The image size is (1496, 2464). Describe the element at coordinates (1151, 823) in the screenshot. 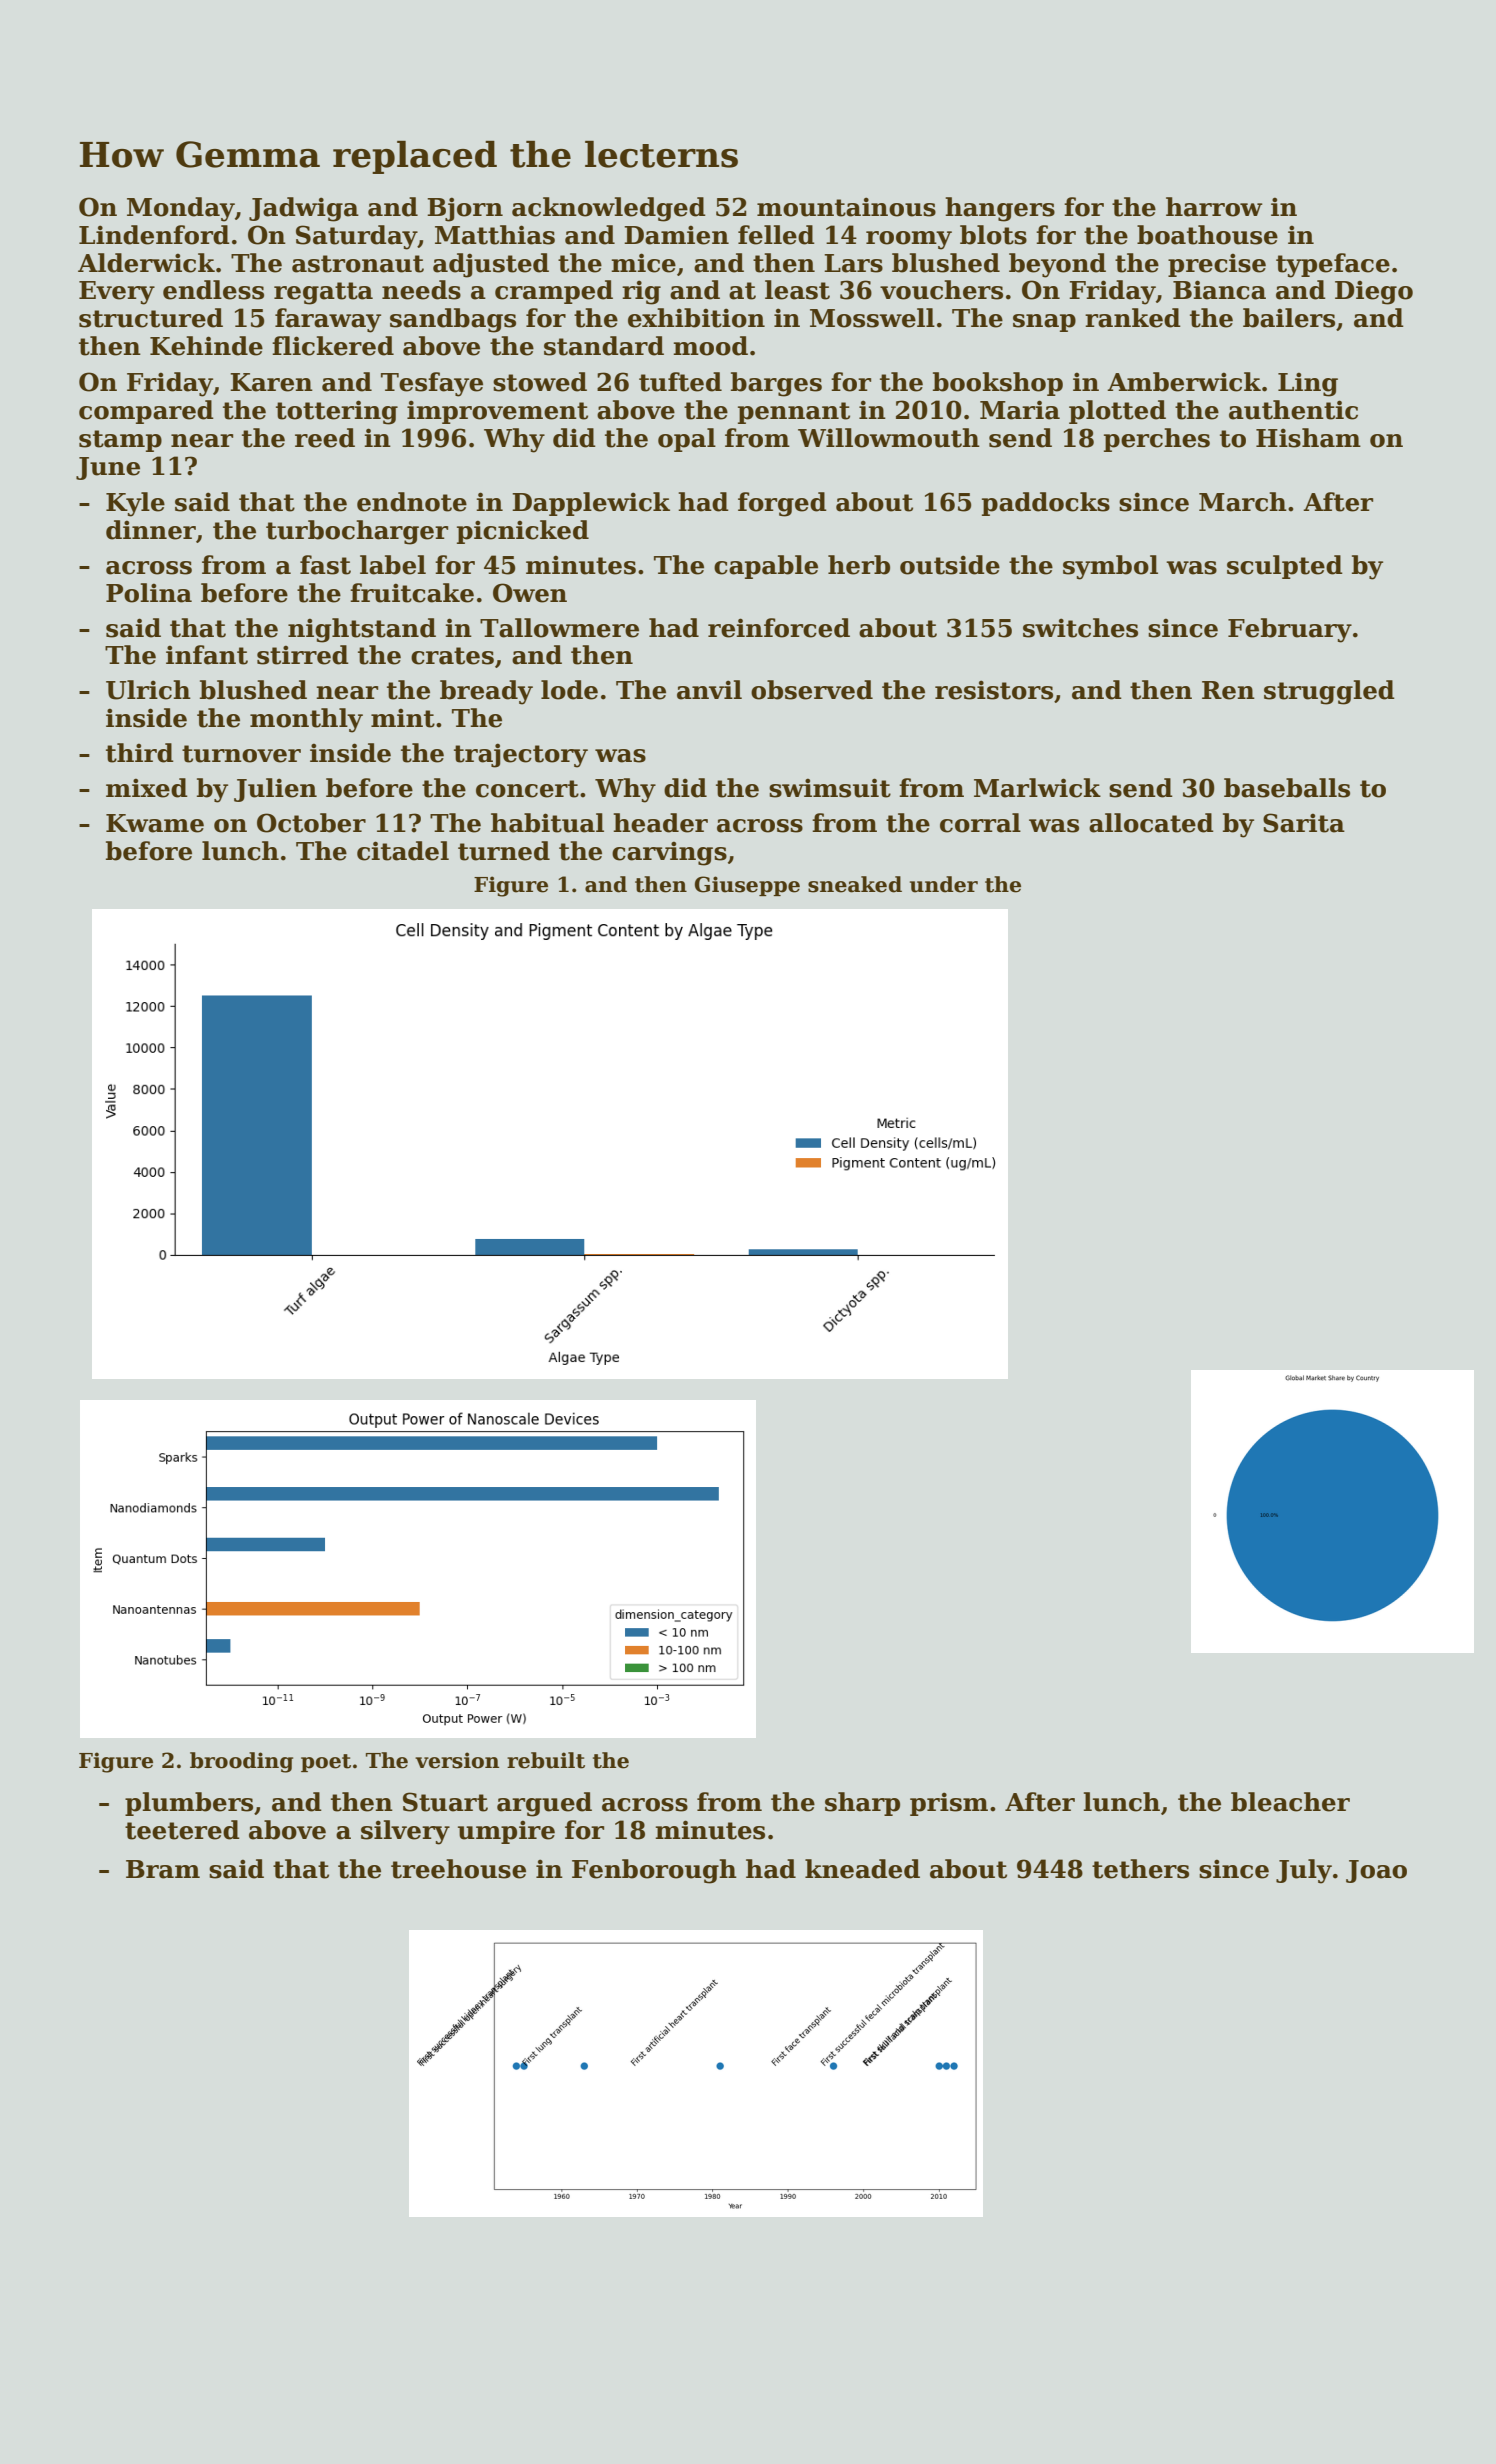

I see `allocated` at that location.
